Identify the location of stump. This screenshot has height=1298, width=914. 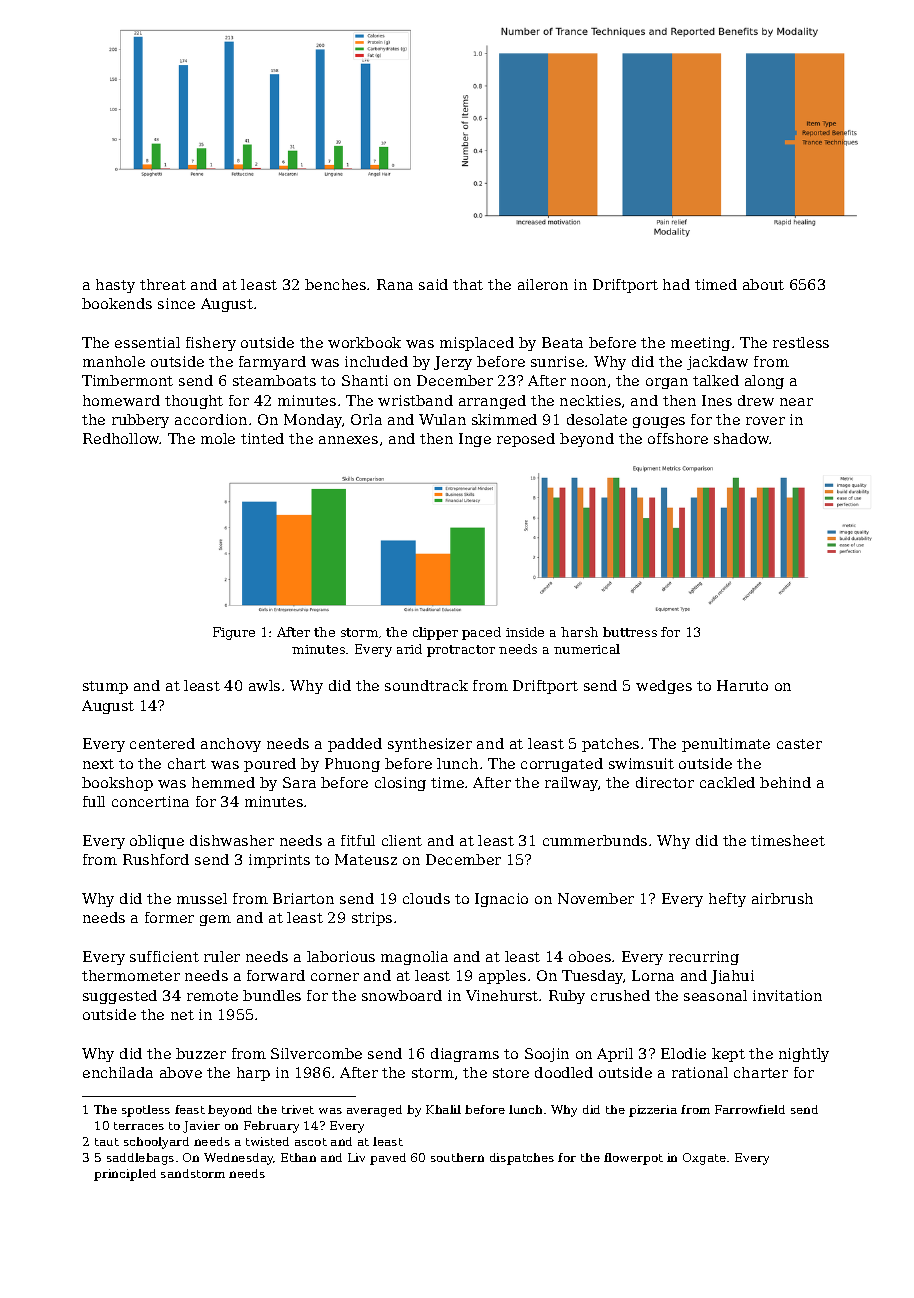
(105, 687).
